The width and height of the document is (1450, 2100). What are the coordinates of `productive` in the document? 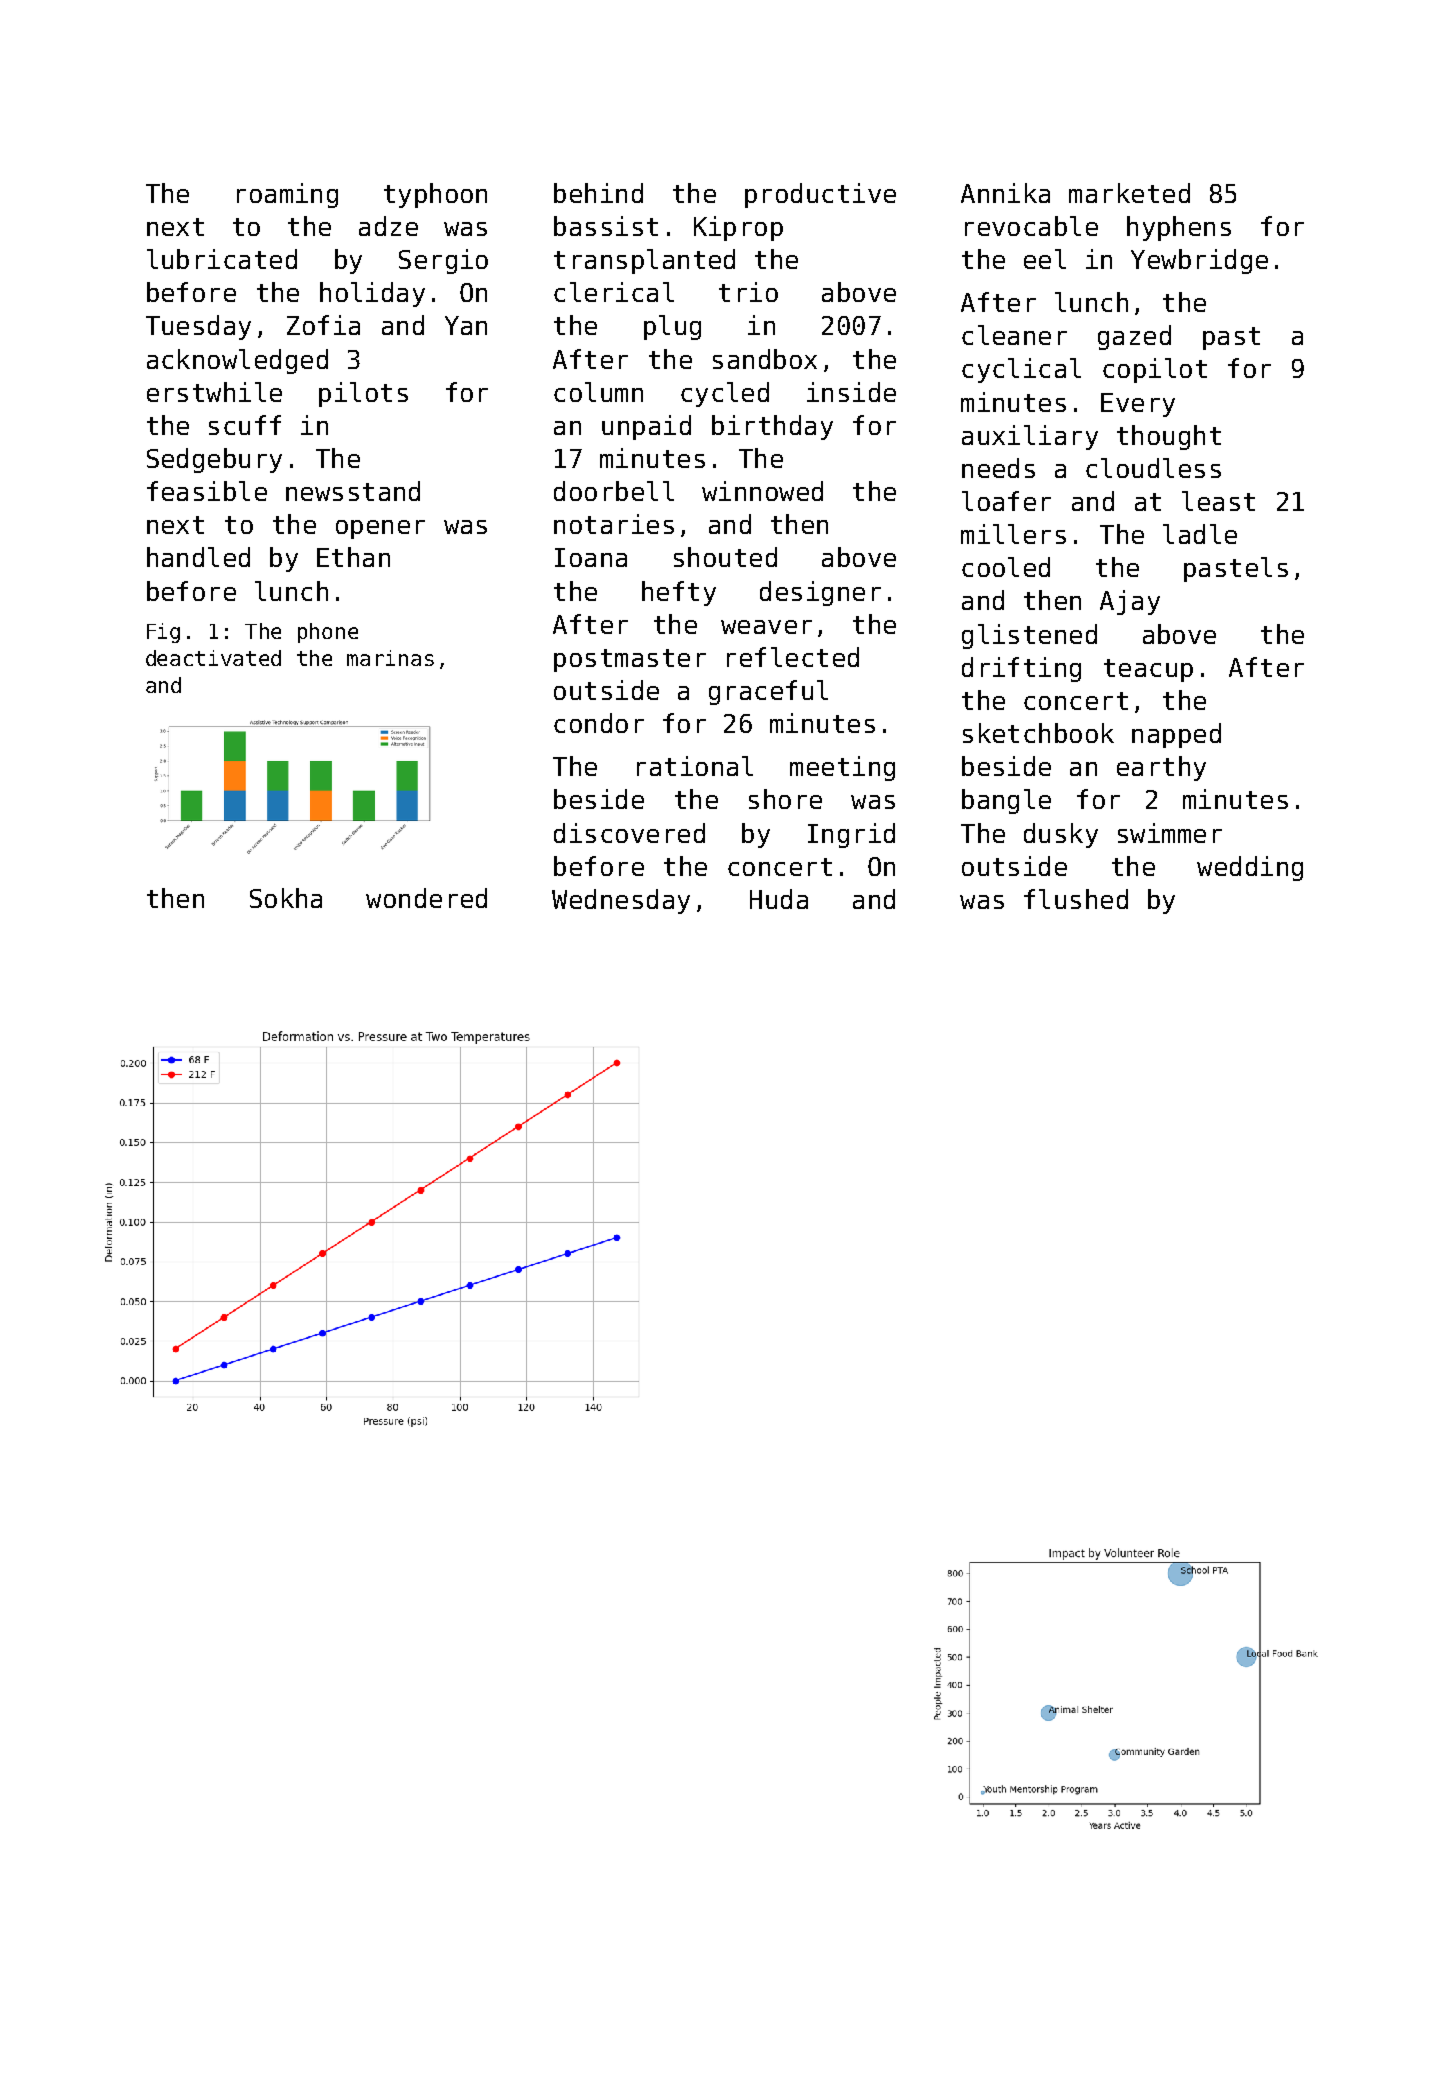 It's located at (820, 195).
